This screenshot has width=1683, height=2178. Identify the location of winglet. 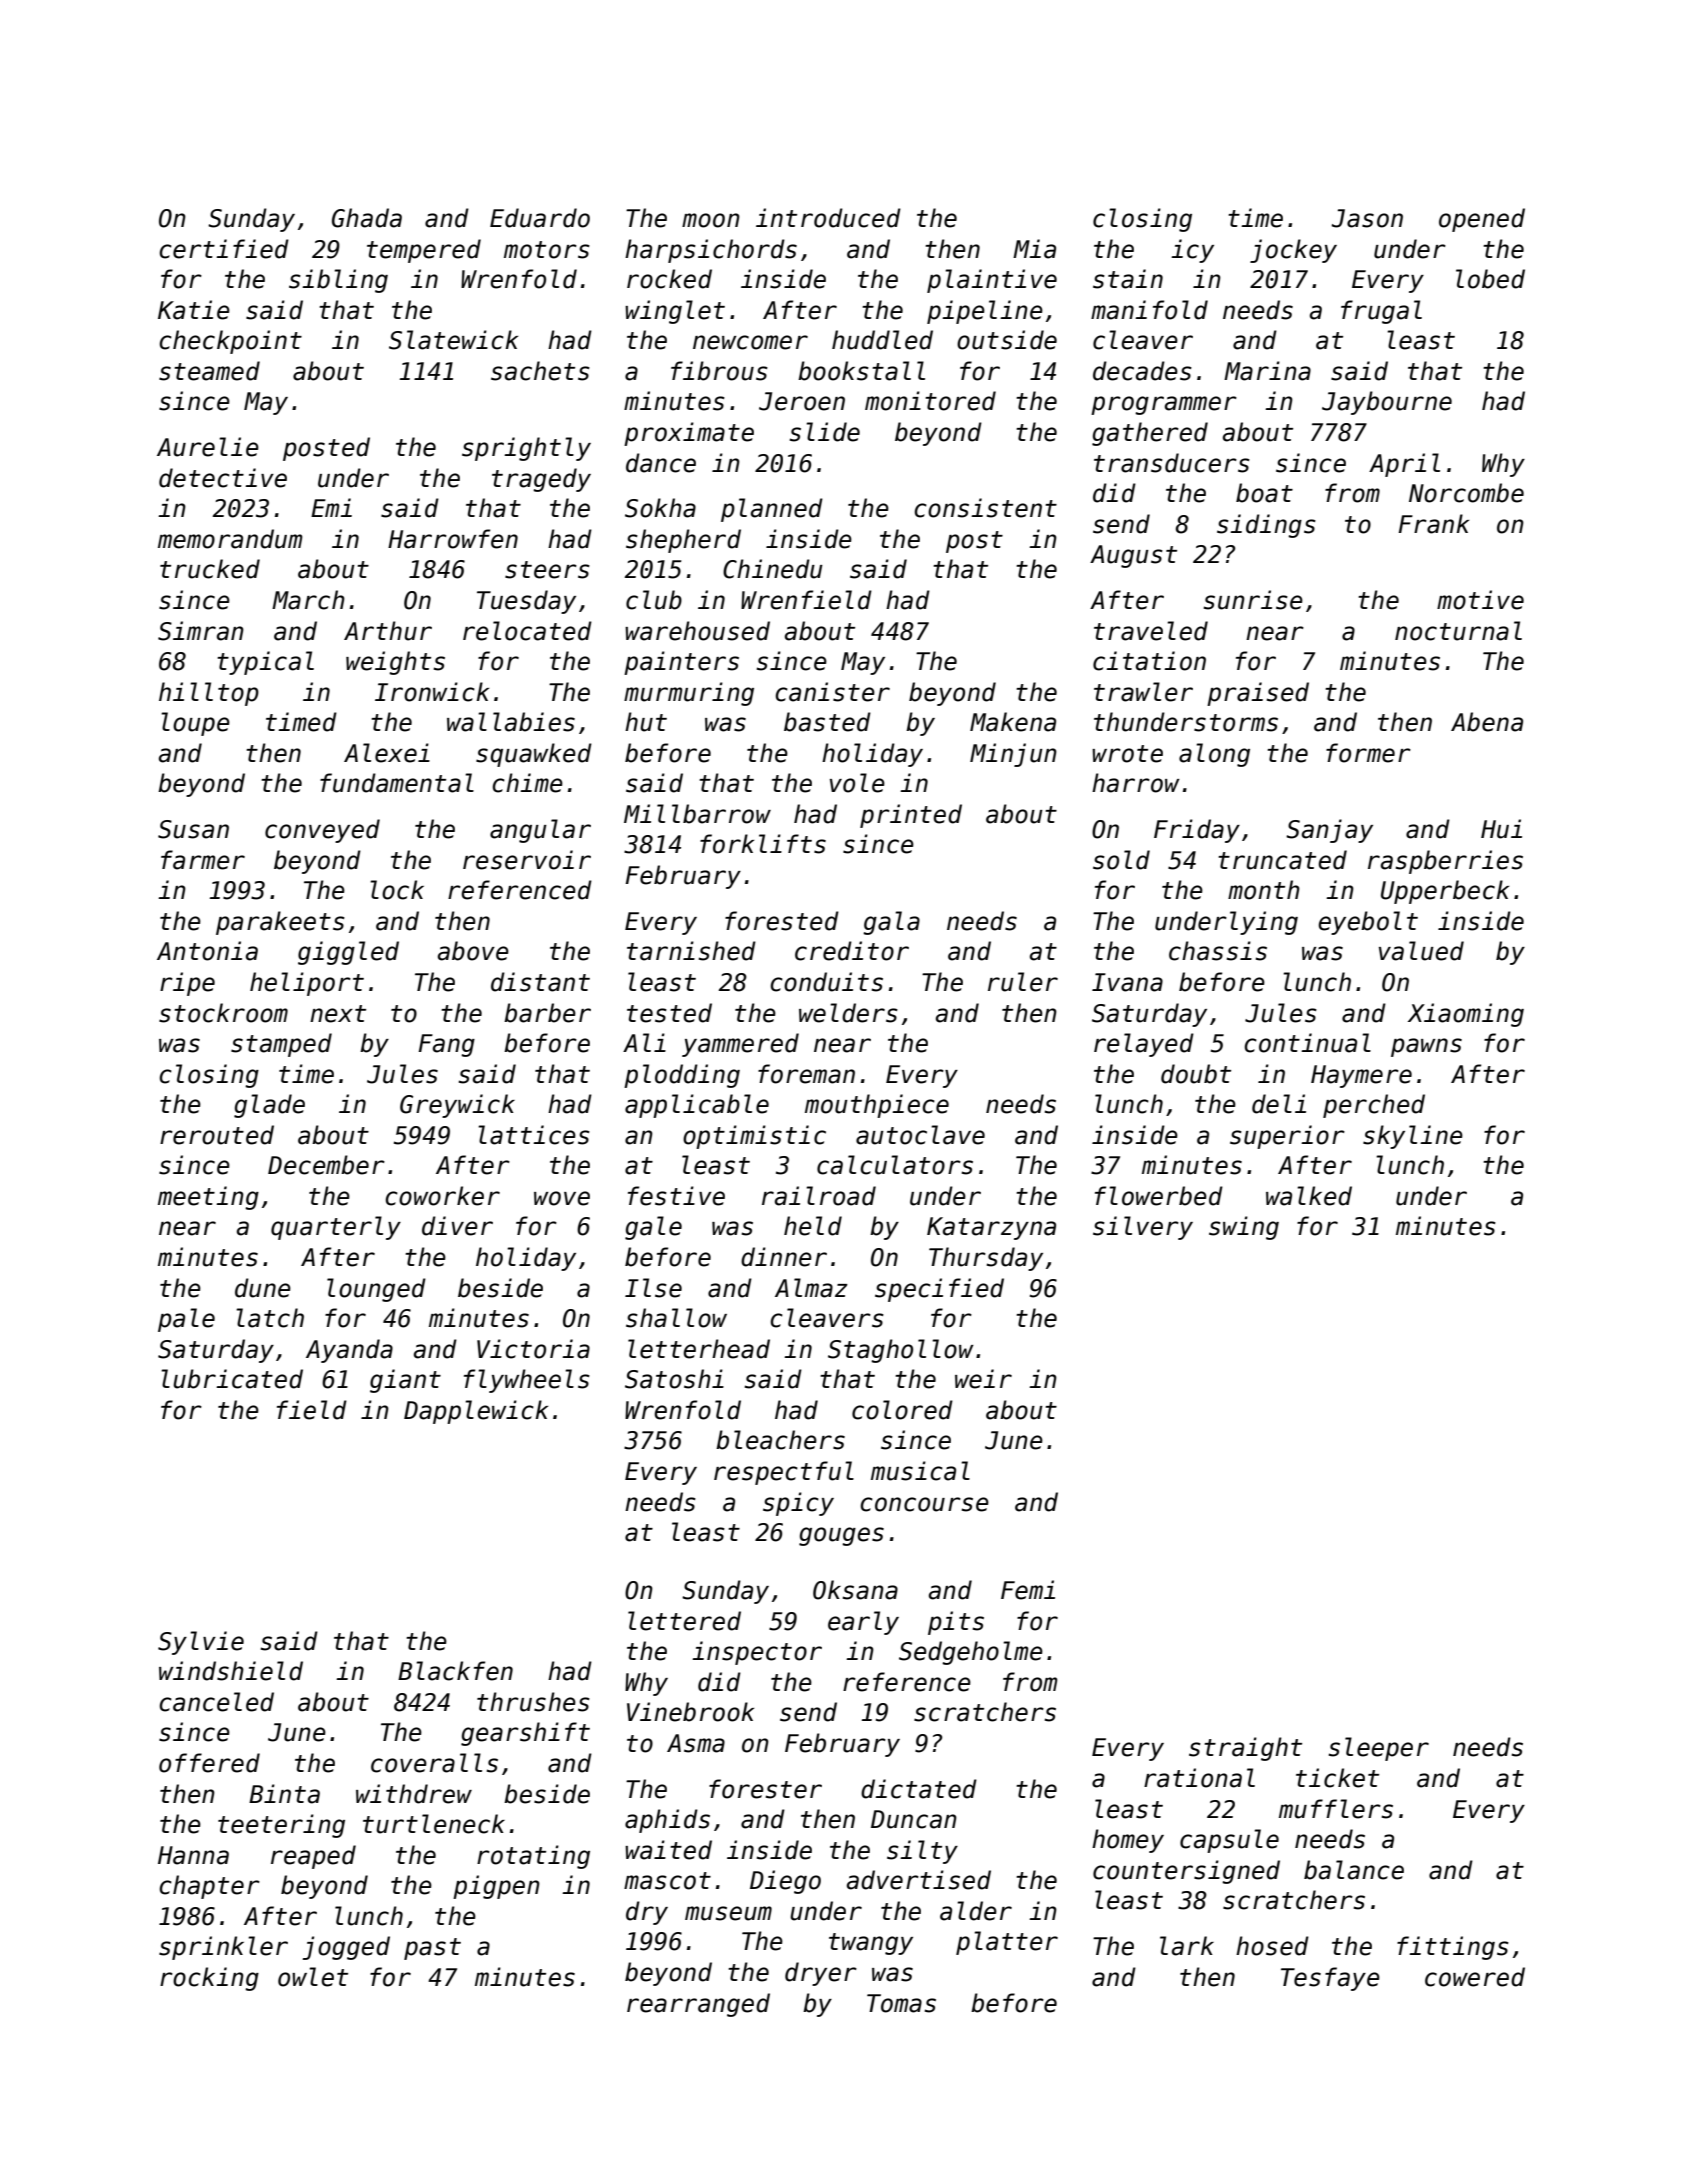
(675, 312).
